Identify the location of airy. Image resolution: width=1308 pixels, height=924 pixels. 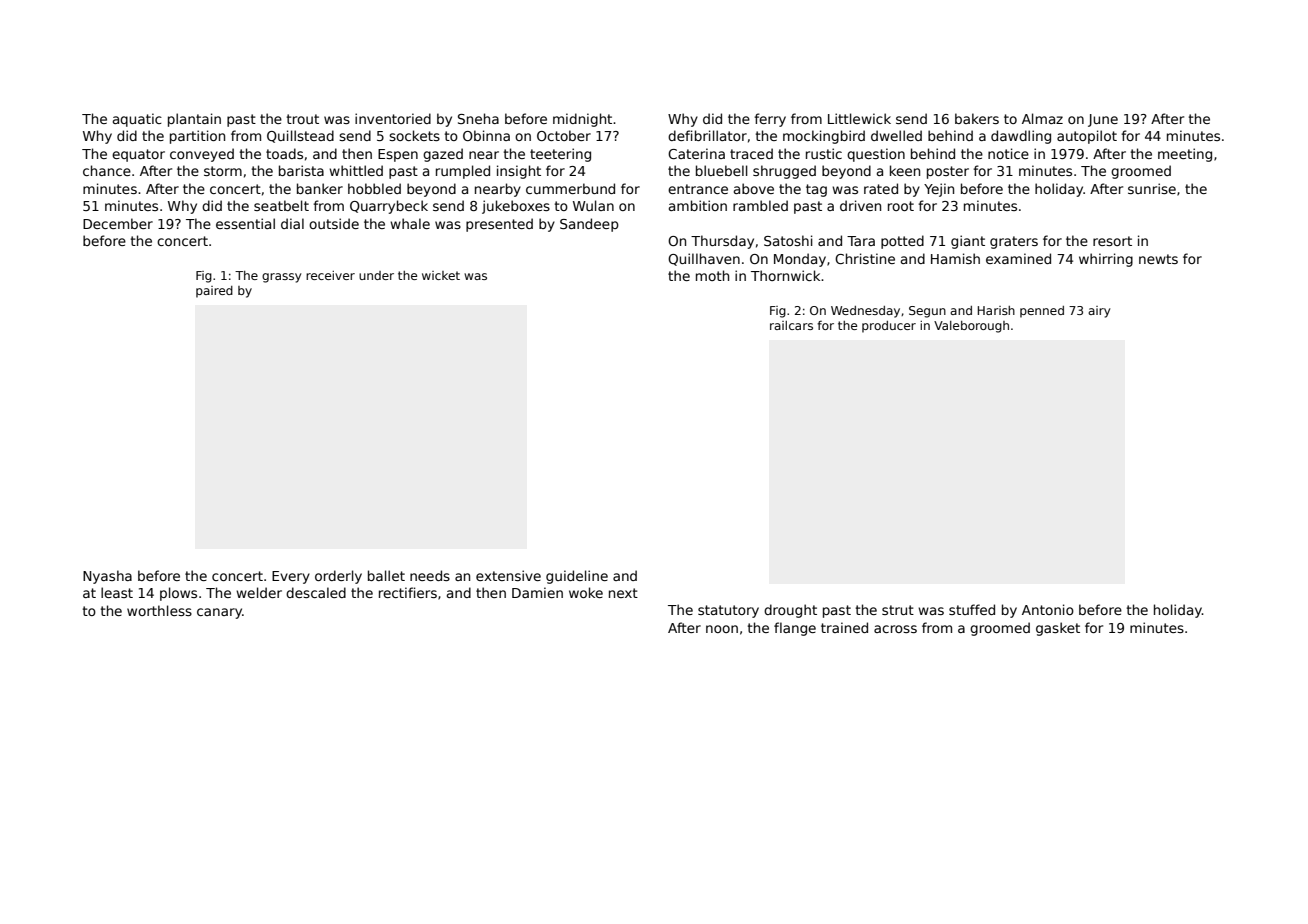
(1099, 312).
